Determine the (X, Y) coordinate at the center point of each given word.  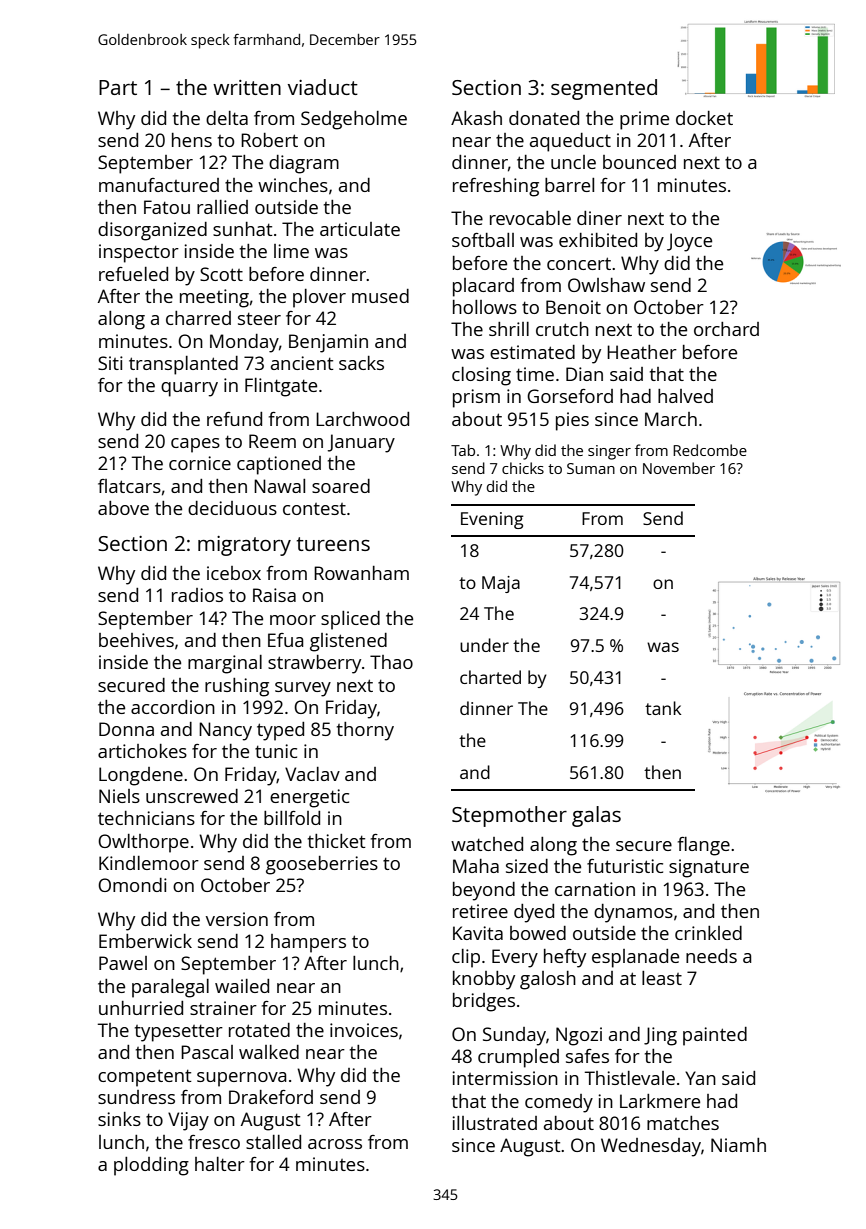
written (247, 87)
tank (663, 708)
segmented (604, 89)
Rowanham (361, 573)
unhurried (141, 1008)
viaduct (323, 87)
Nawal (279, 486)
